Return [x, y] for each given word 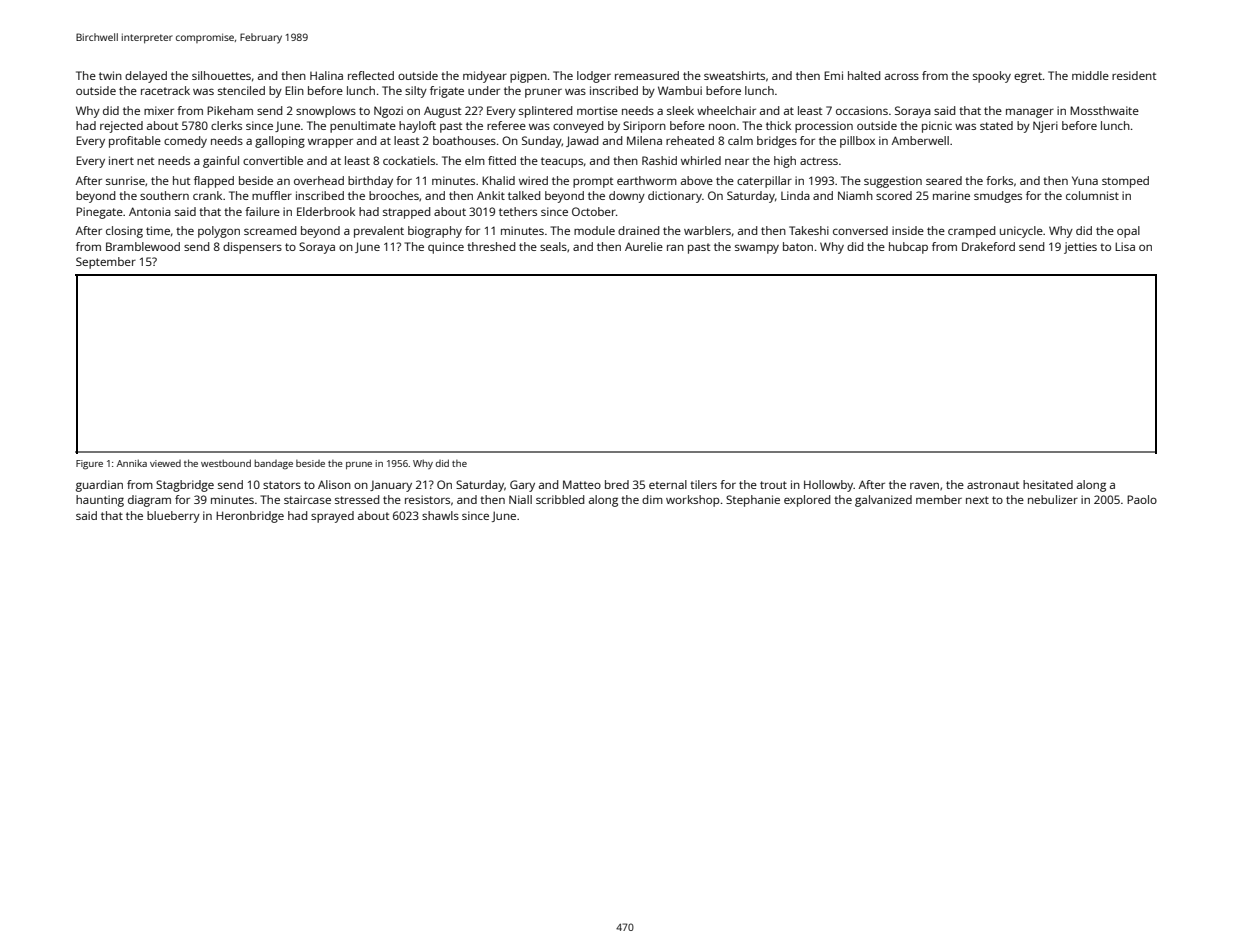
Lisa [1125, 246]
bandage [273, 465]
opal [1128, 232]
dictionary [675, 197]
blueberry [173, 517]
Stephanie [753, 501]
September [106, 263]
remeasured [647, 75]
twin [110, 75]
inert [121, 160]
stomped [1125, 182]
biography [435, 232]
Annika [132, 463]
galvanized [883, 501]
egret [1028, 77]
